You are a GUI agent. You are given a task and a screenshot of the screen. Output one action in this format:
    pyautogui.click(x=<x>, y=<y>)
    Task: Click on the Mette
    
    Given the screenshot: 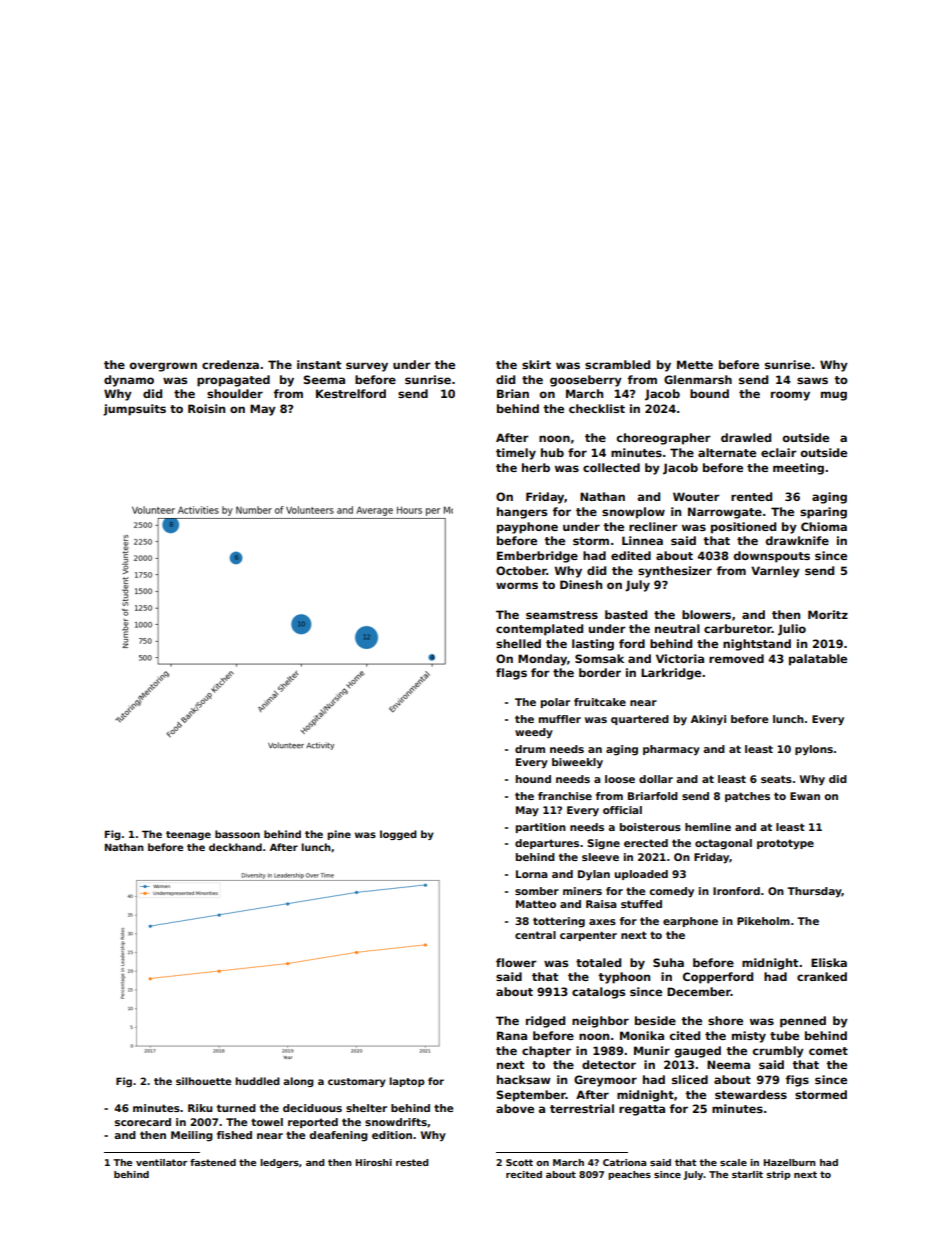 What is the action you would take?
    pyautogui.click(x=695, y=364)
